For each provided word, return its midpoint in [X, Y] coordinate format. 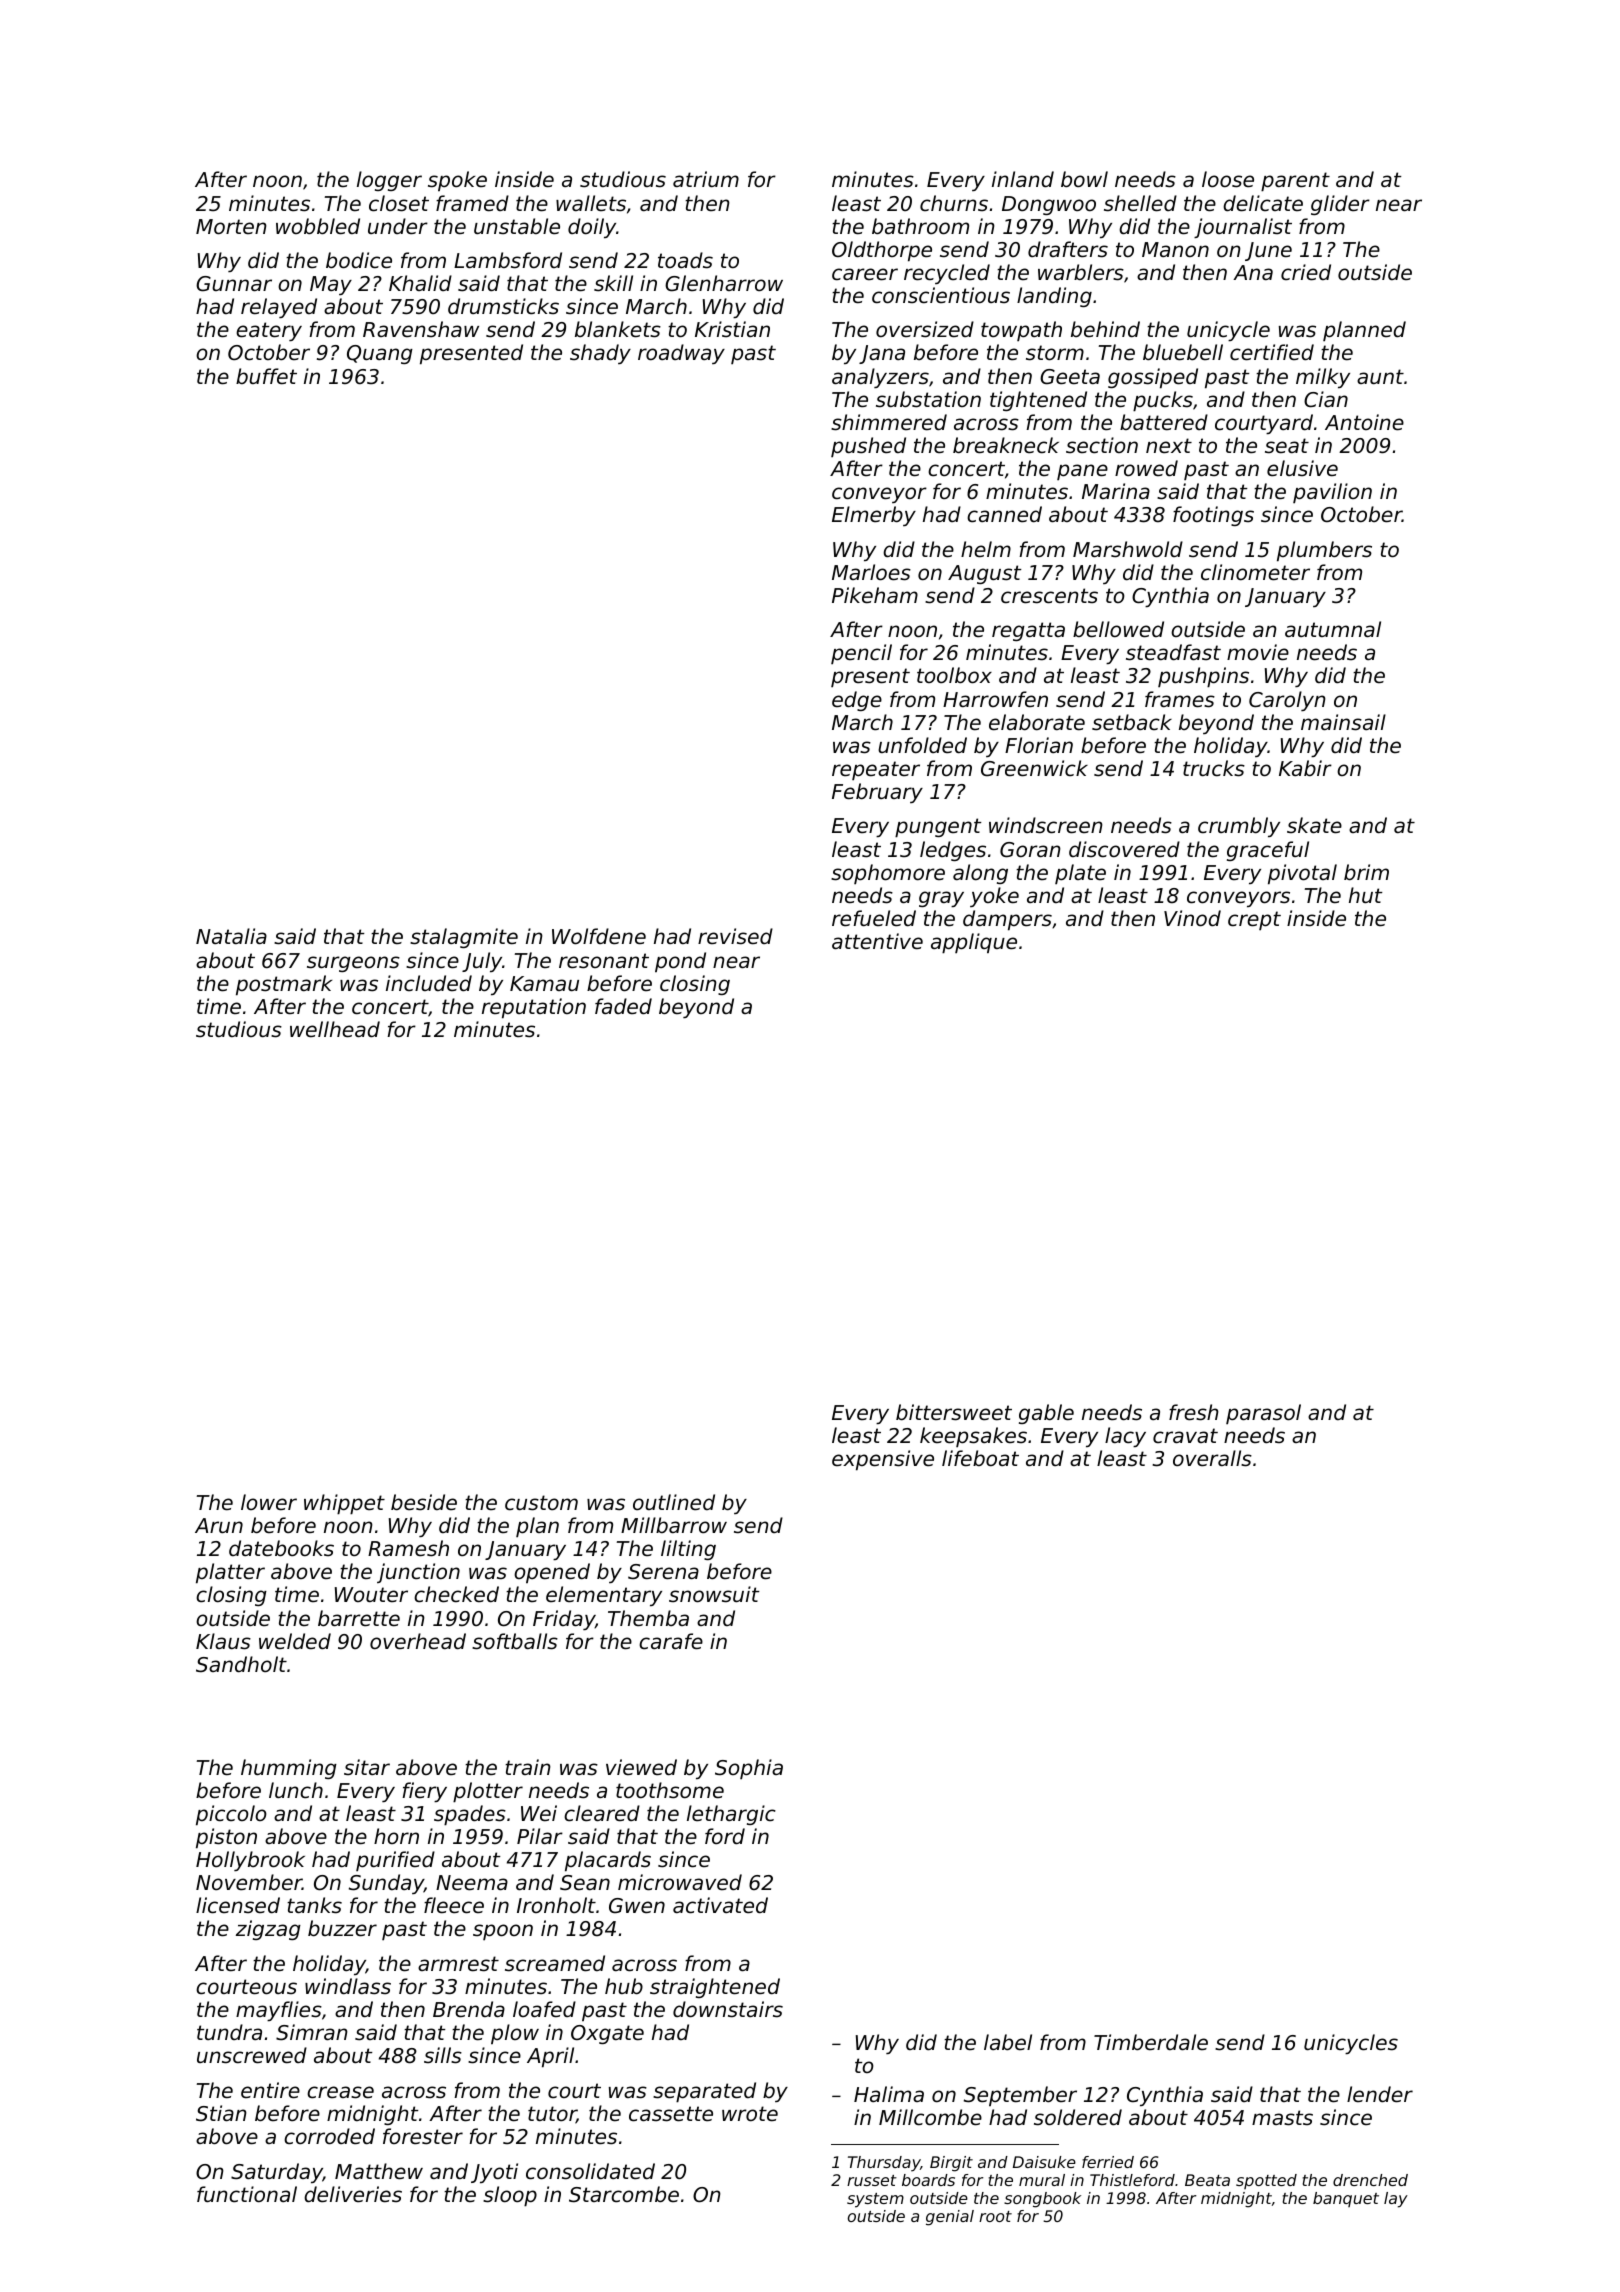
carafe [671, 1641]
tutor [552, 2115]
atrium [706, 179]
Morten [231, 227]
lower [269, 1502]
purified [395, 1861]
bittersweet [954, 1412]
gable [1046, 1414]
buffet [266, 376]
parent [1295, 182]
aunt [1380, 376]
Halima [889, 2094]
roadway [681, 354]
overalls [1212, 1458]
